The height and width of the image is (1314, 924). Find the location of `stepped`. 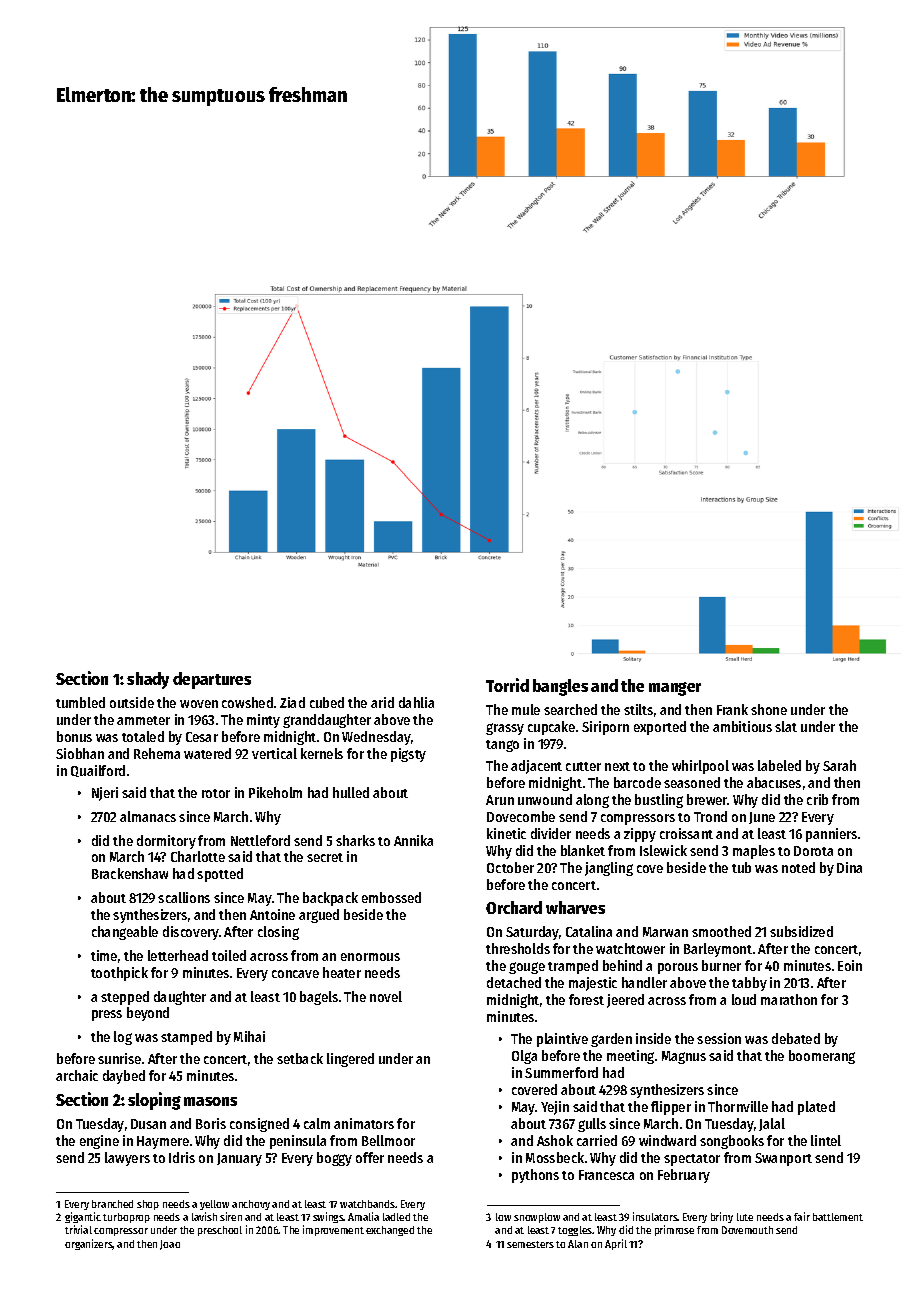

stepped is located at coordinates (125, 998).
